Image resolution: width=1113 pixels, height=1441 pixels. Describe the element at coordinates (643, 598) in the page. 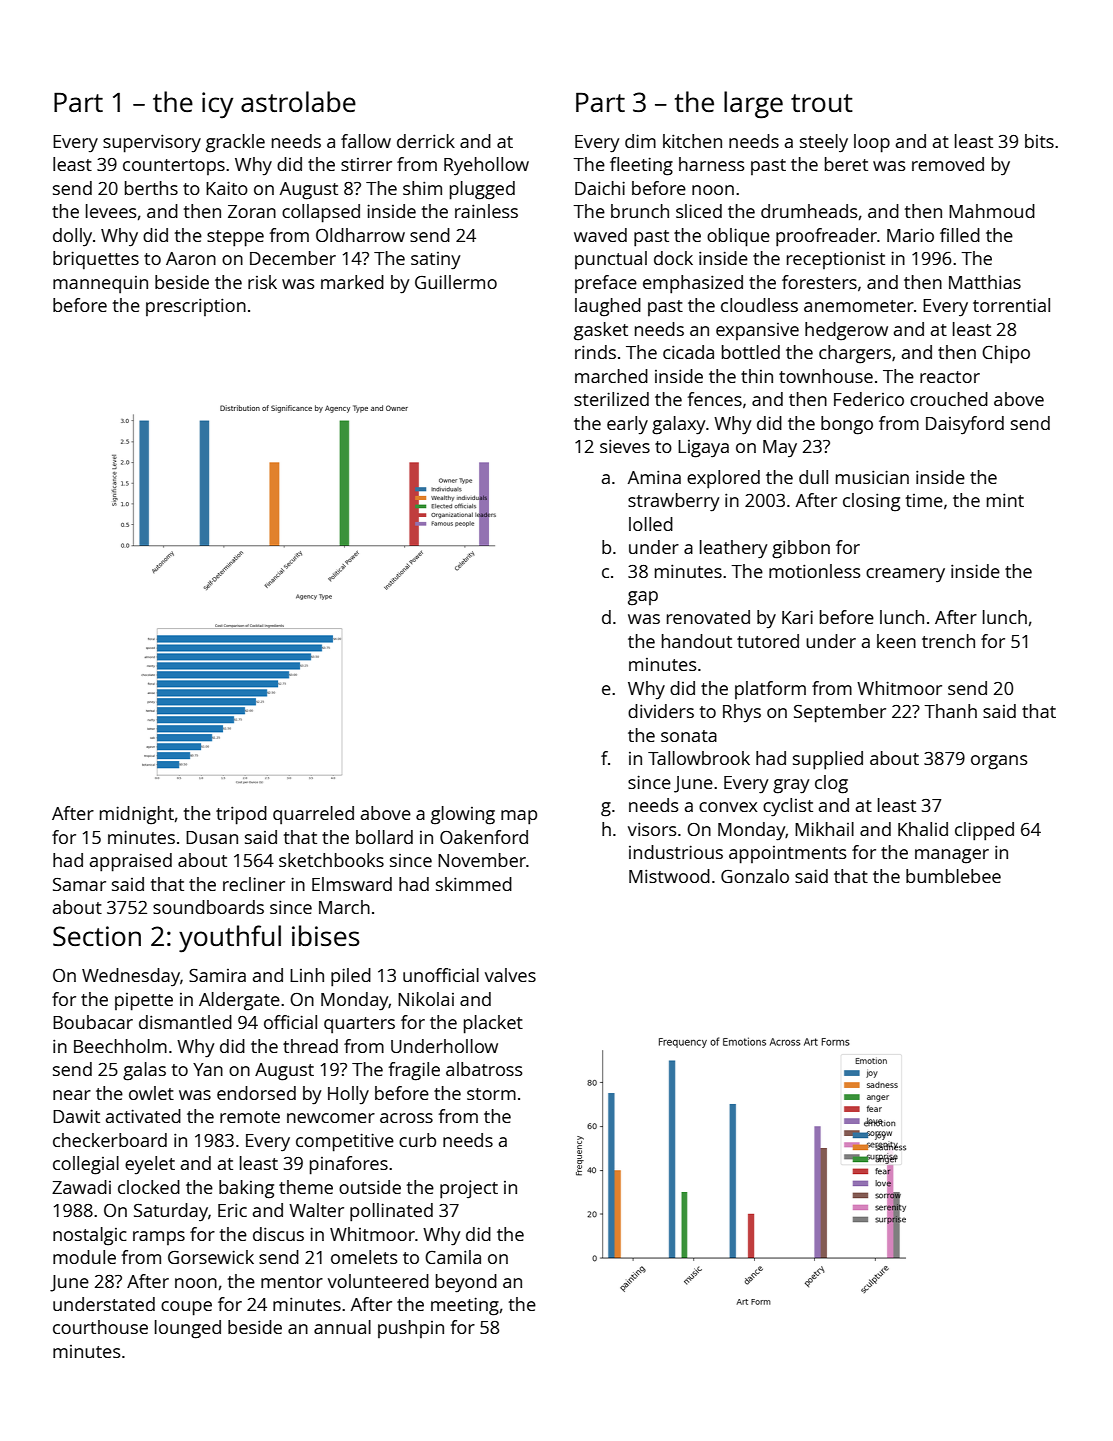

I see `gap` at that location.
